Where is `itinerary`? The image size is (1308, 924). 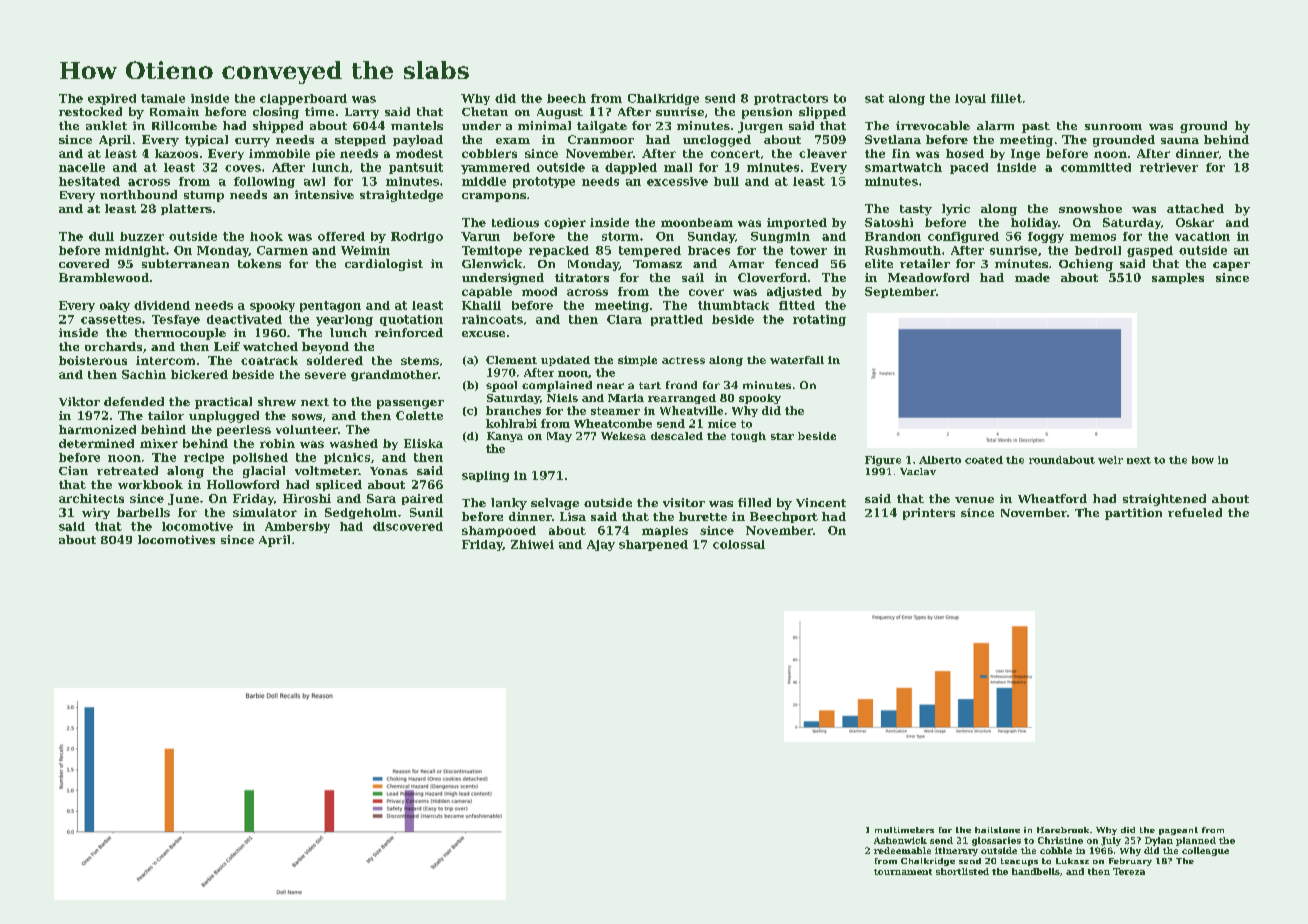 itinerary is located at coordinates (956, 851).
